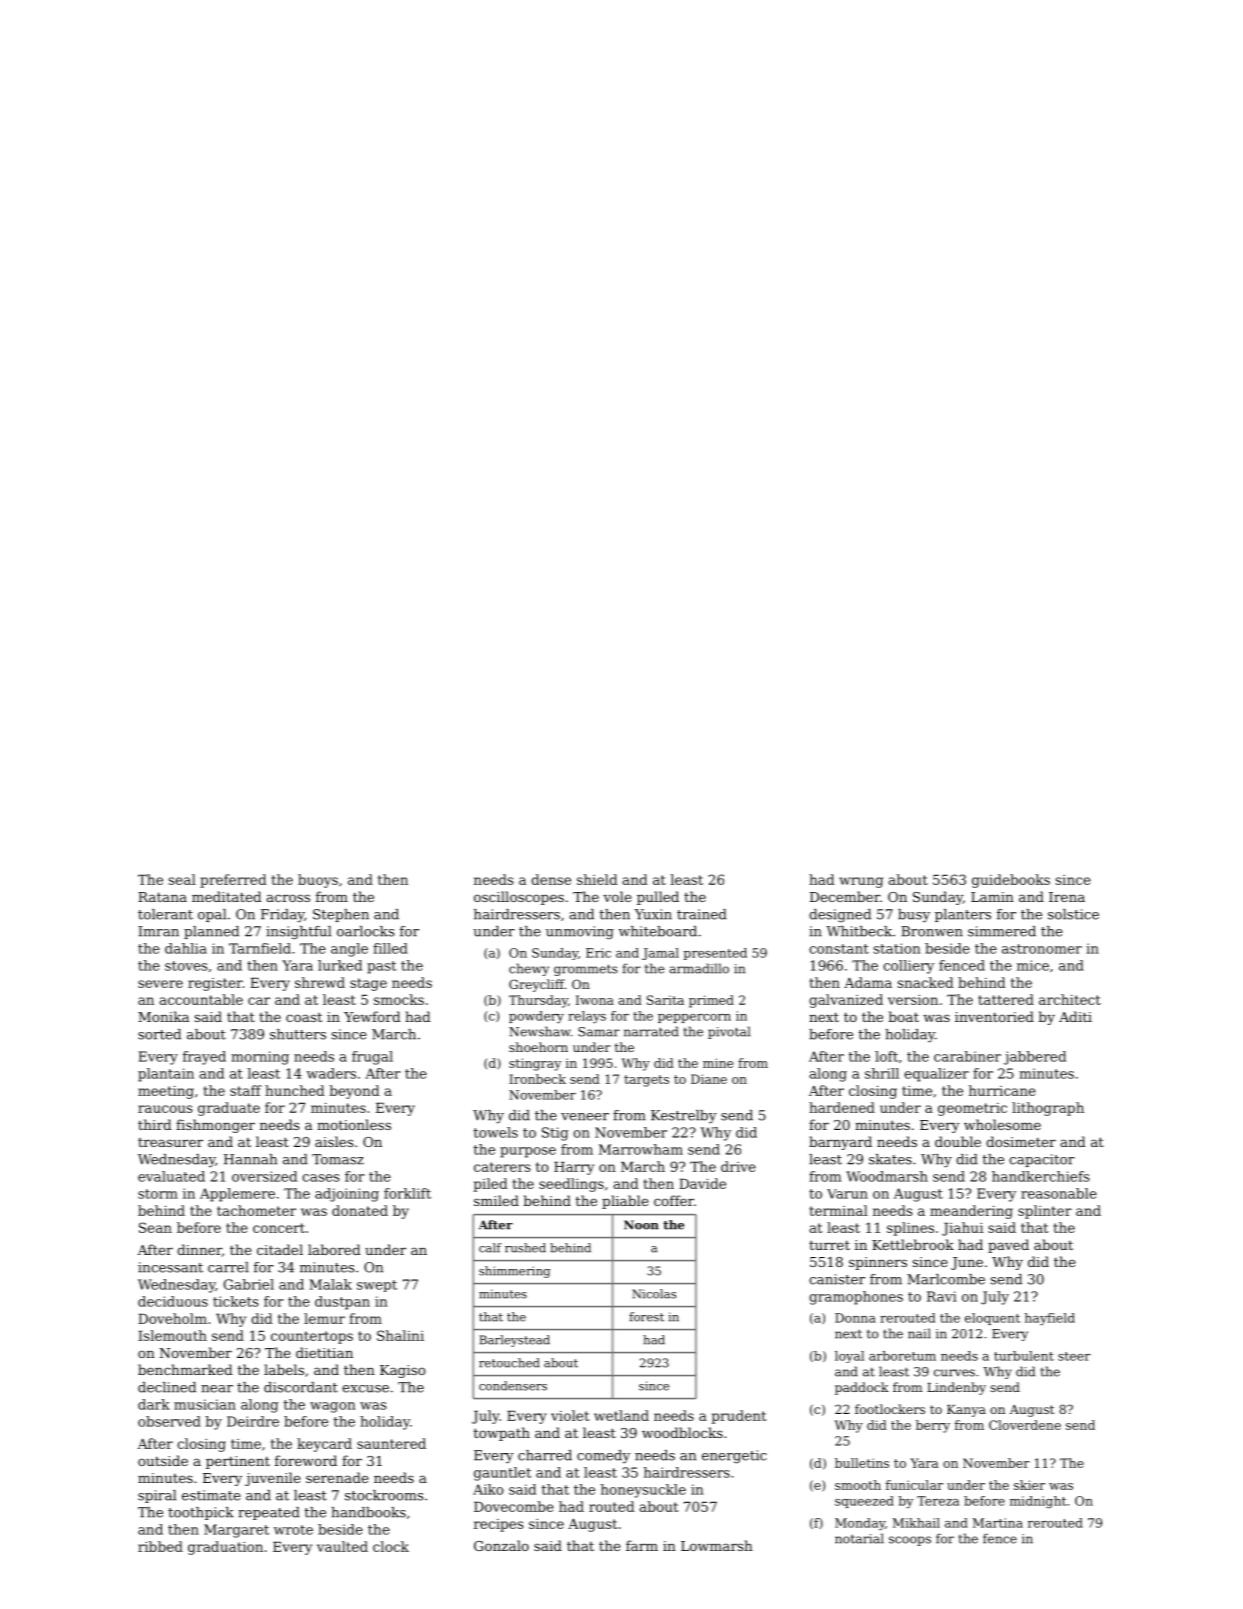 The image size is (1243, 1609). Describe the element at coordinates (702, 1183) in the image. I see `Davide` at that location.
